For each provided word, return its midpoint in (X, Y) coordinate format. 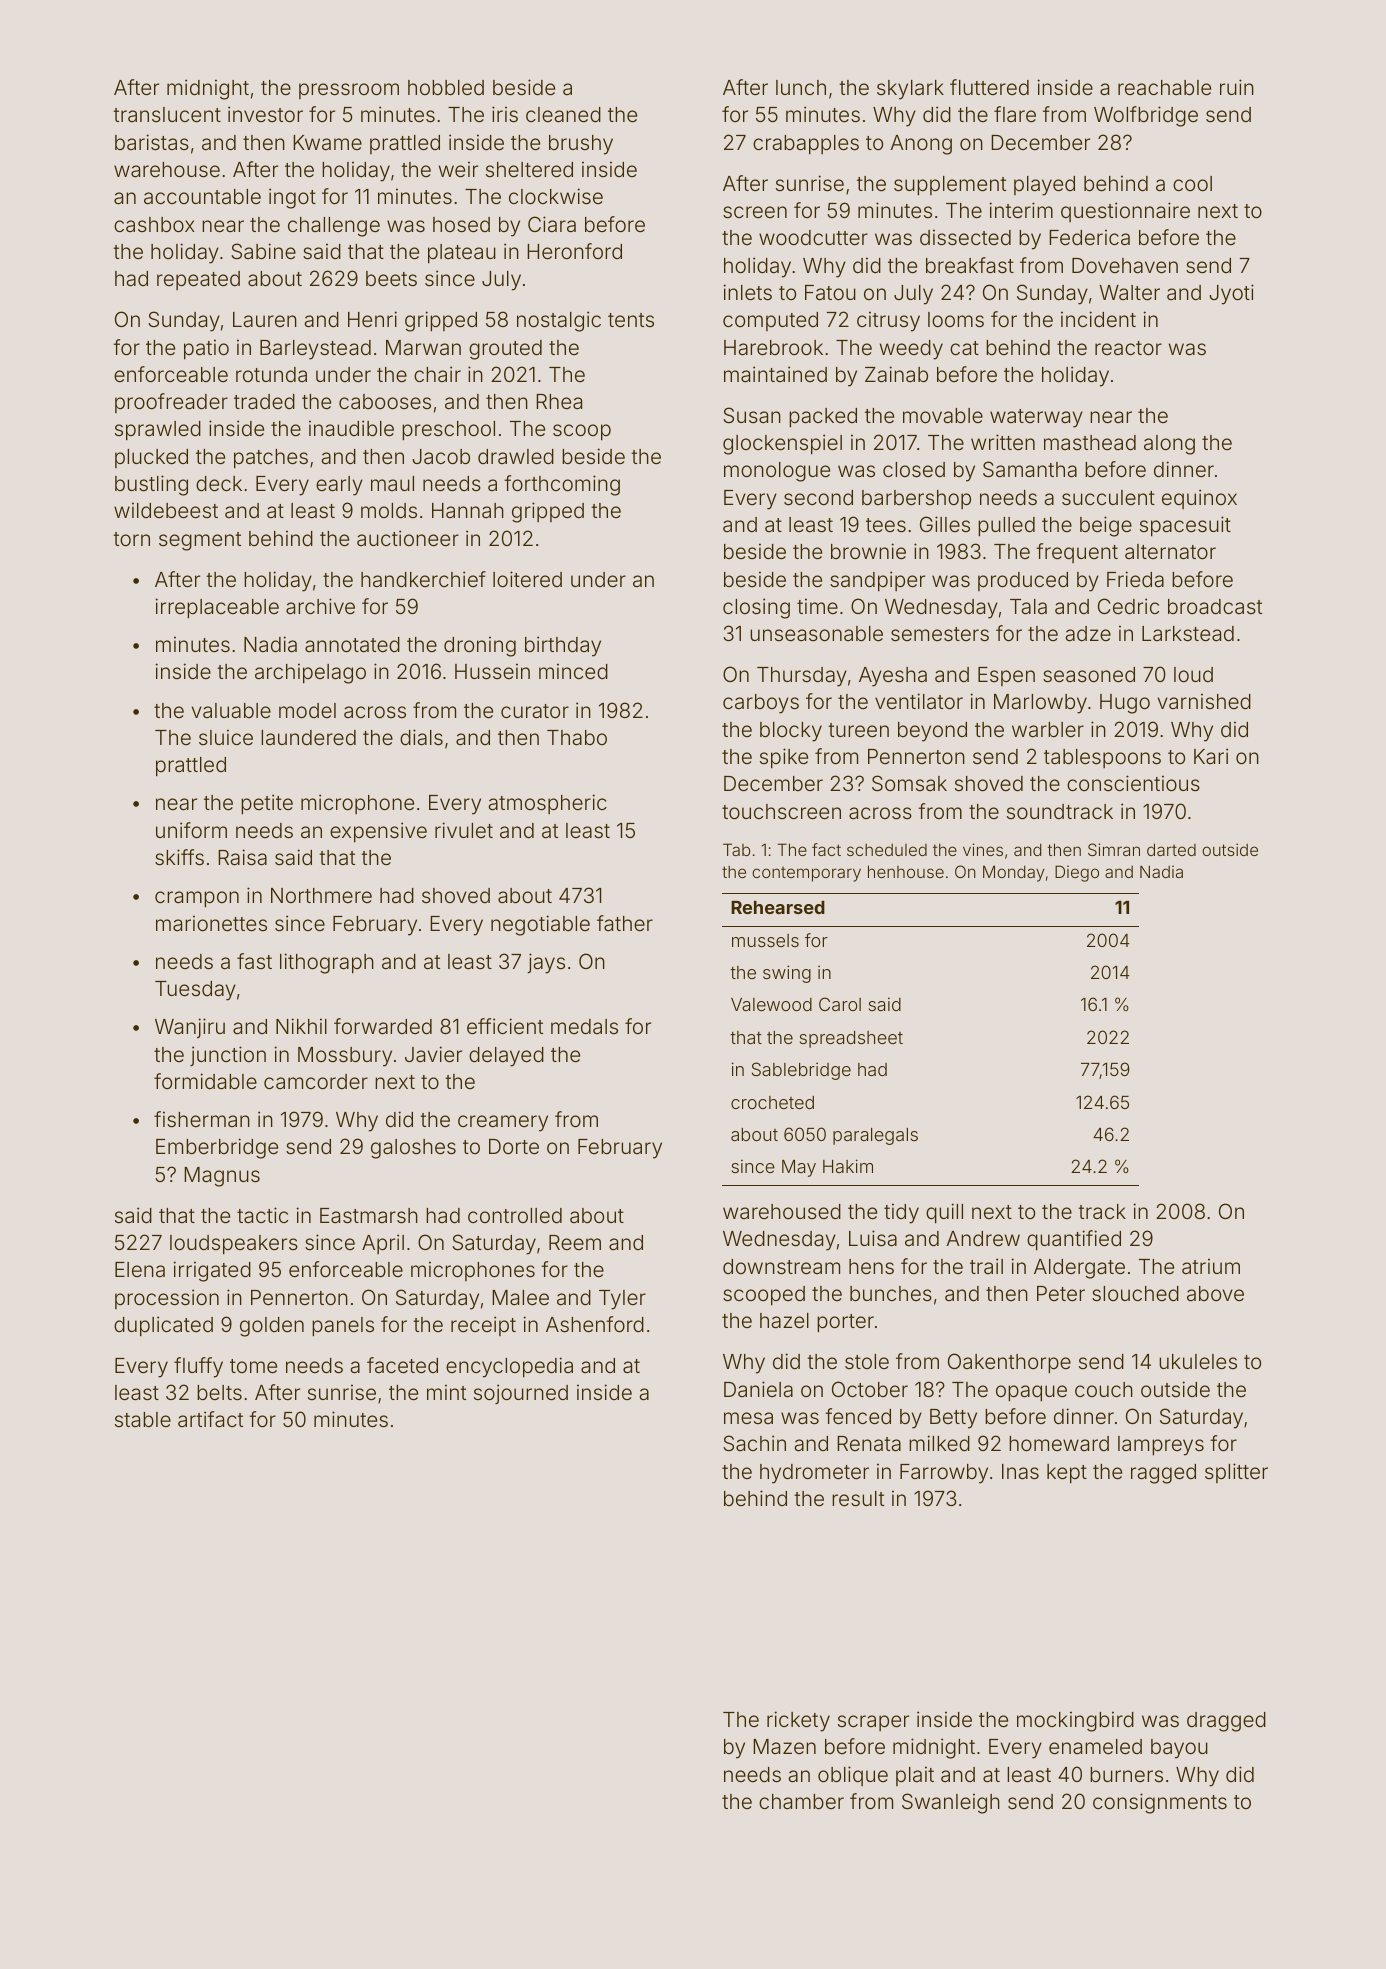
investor (265, 114)
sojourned (521, 1394)
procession (167, 1299)
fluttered (989, 87)
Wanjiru (190, 1028)
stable (143, 1419)
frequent (1077, 553)
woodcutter (813, 237)
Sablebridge (801, 1071)
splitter (1236, 1473)
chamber (801, 1801)
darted (1171, 849)
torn (131, 539)
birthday (563, 646)
